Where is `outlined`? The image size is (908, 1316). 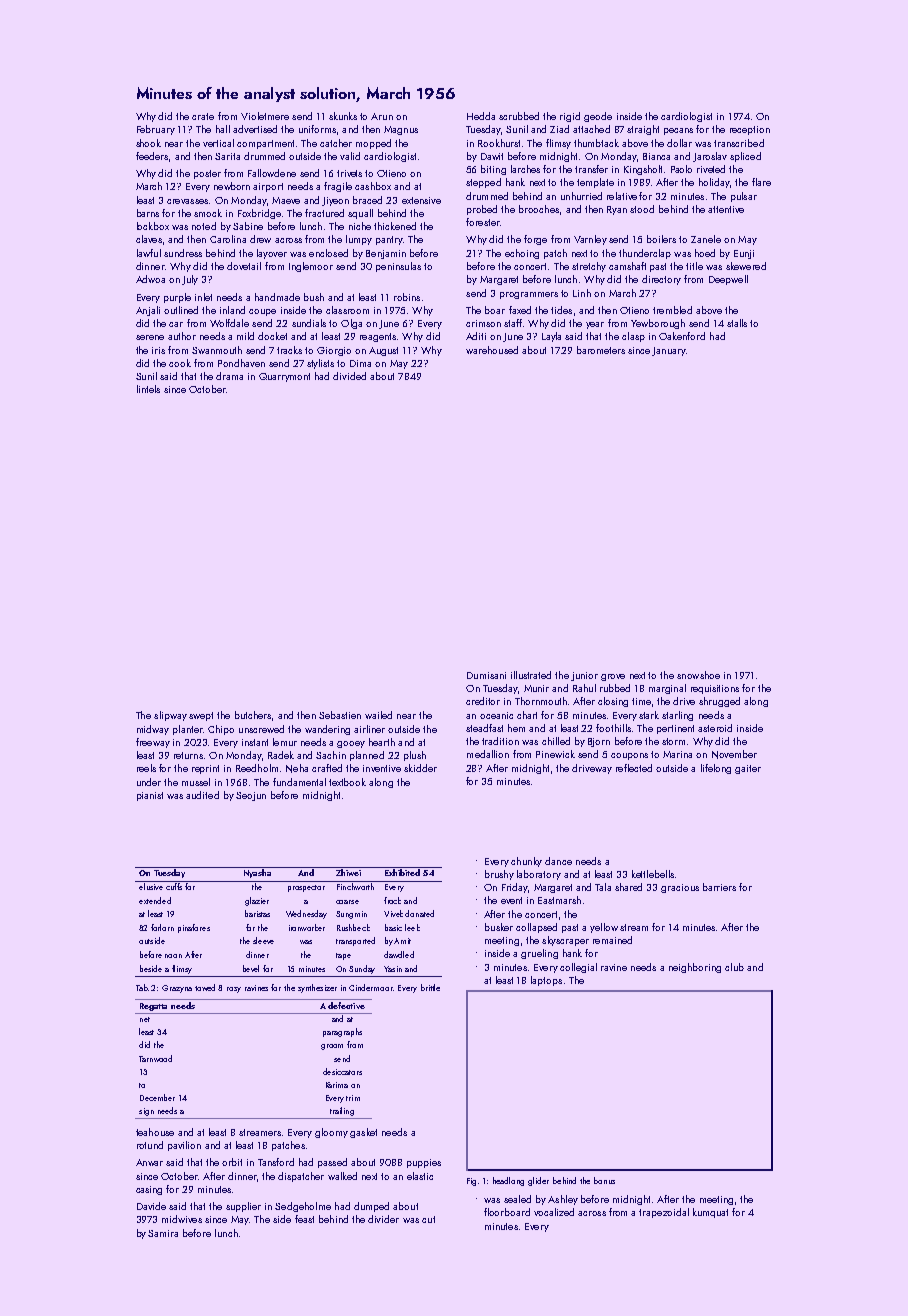
outlined is located at coordinates (181, 310).
